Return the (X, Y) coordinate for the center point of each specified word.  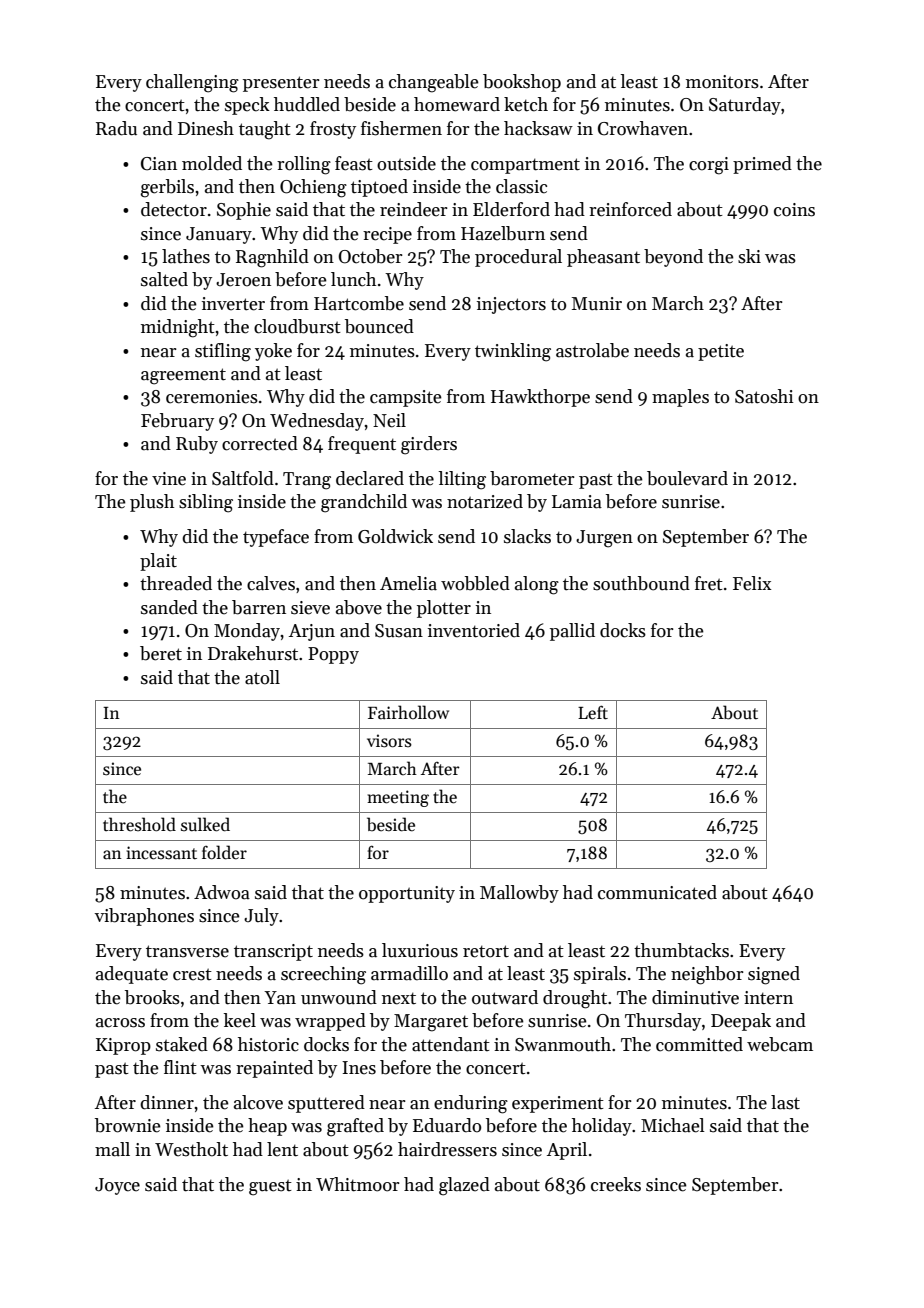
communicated (657, 892)
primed (762, 165)
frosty (333, 130)
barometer (532, 478)
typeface (276, 538)
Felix (752, 583)
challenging (192, 83)
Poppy (333, 655)
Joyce (117, 1186)
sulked (205, 824)
